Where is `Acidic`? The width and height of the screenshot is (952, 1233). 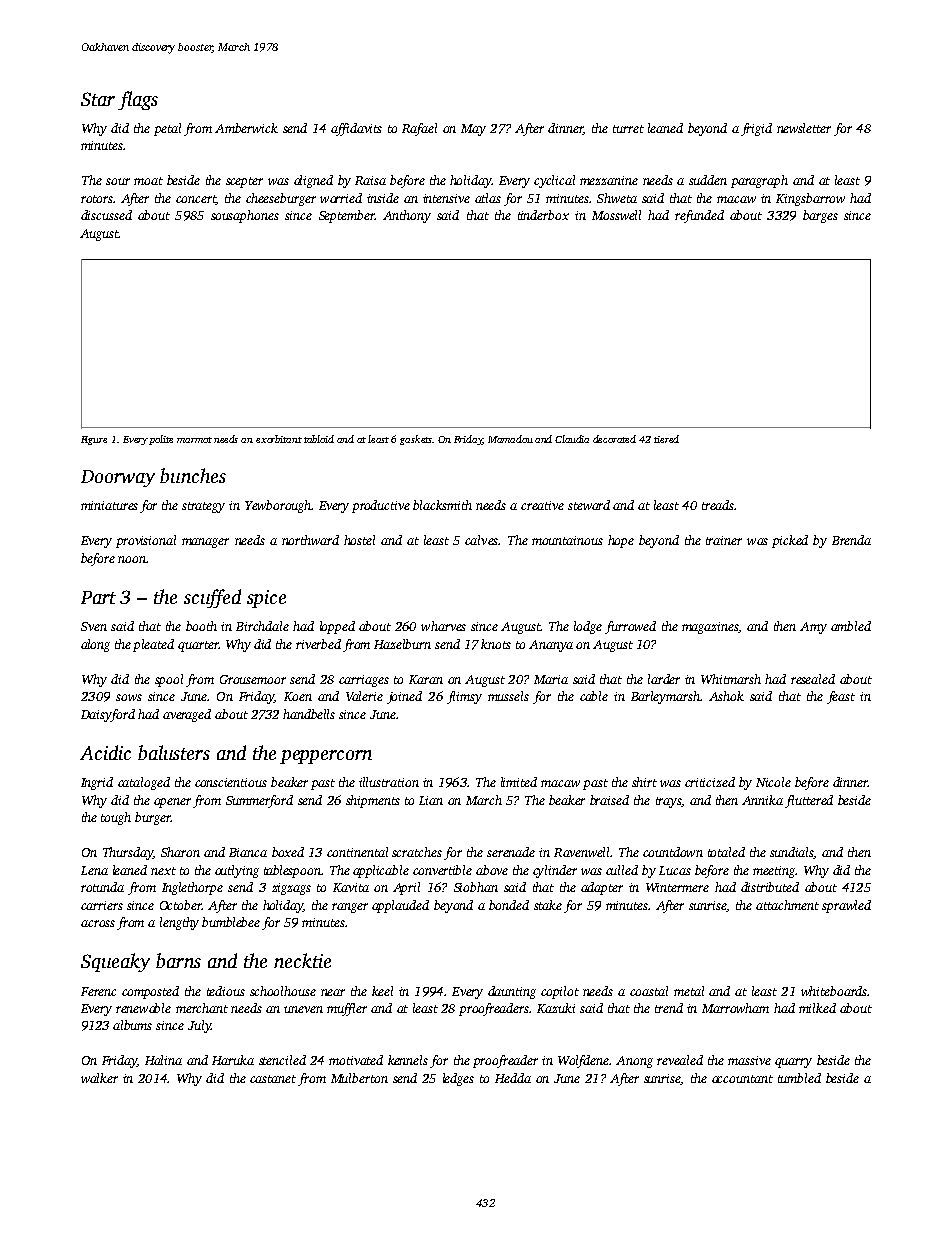
Acidic is located at coordinates (105, 752).
